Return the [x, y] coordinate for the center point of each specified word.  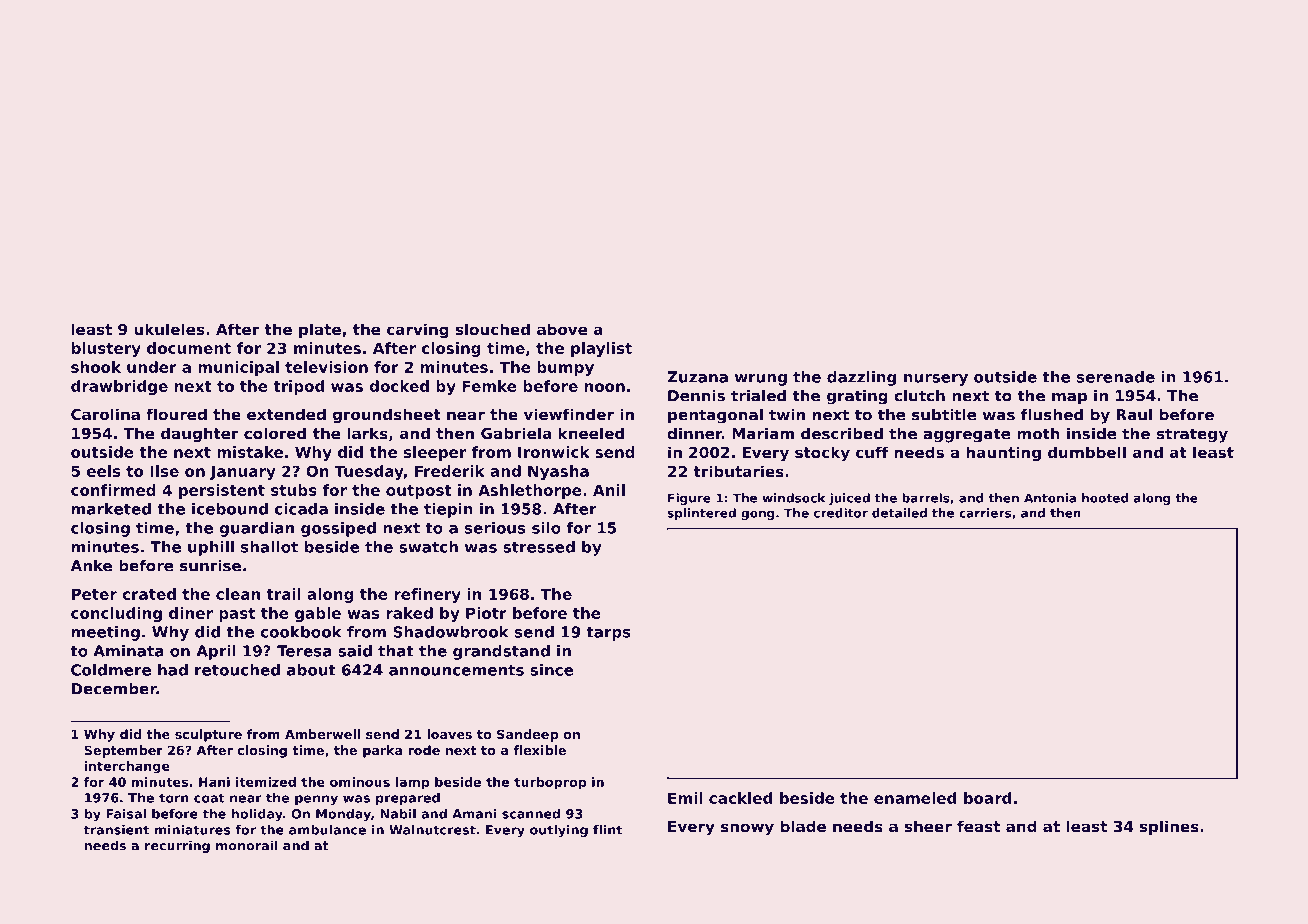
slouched [493, 329]
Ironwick [554, 452]
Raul [1134, 414]
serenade [1116, 377]
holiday [257, 815]
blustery [106, 349]
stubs [294, 490]
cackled [740, 798]
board [987, 798]
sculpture [208, 735]
